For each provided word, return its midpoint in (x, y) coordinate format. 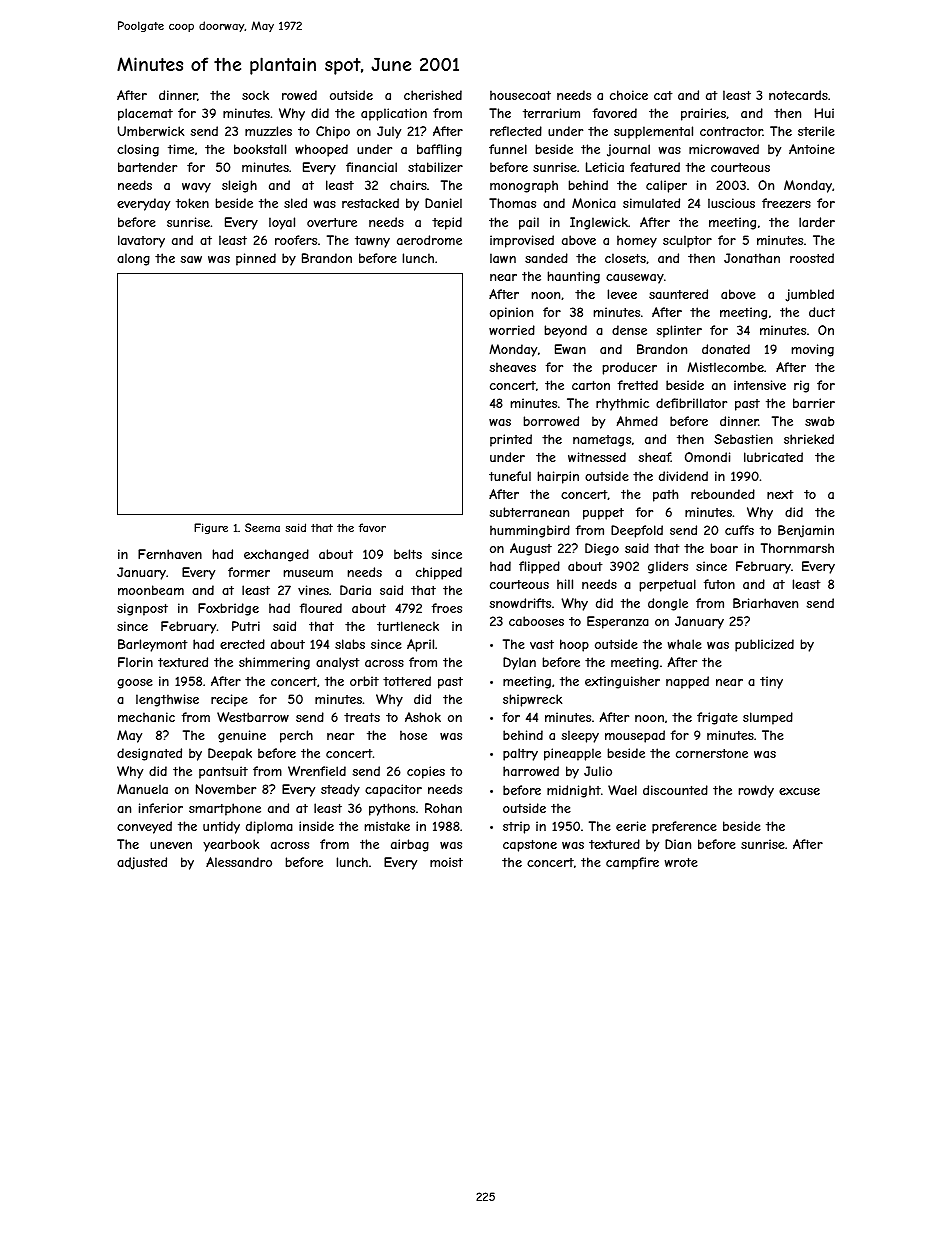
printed (511, 440)
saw (191, 259)
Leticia (605, 167)
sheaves (513, 367)
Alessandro (239, 862)
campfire (632, 863)
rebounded (723, 494)
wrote (681, 862)
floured (321, 608)
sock (255, 95)
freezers (786, 203)
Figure (211, 528)
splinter (679, 331)
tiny (771, 682)
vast (542, 644)
